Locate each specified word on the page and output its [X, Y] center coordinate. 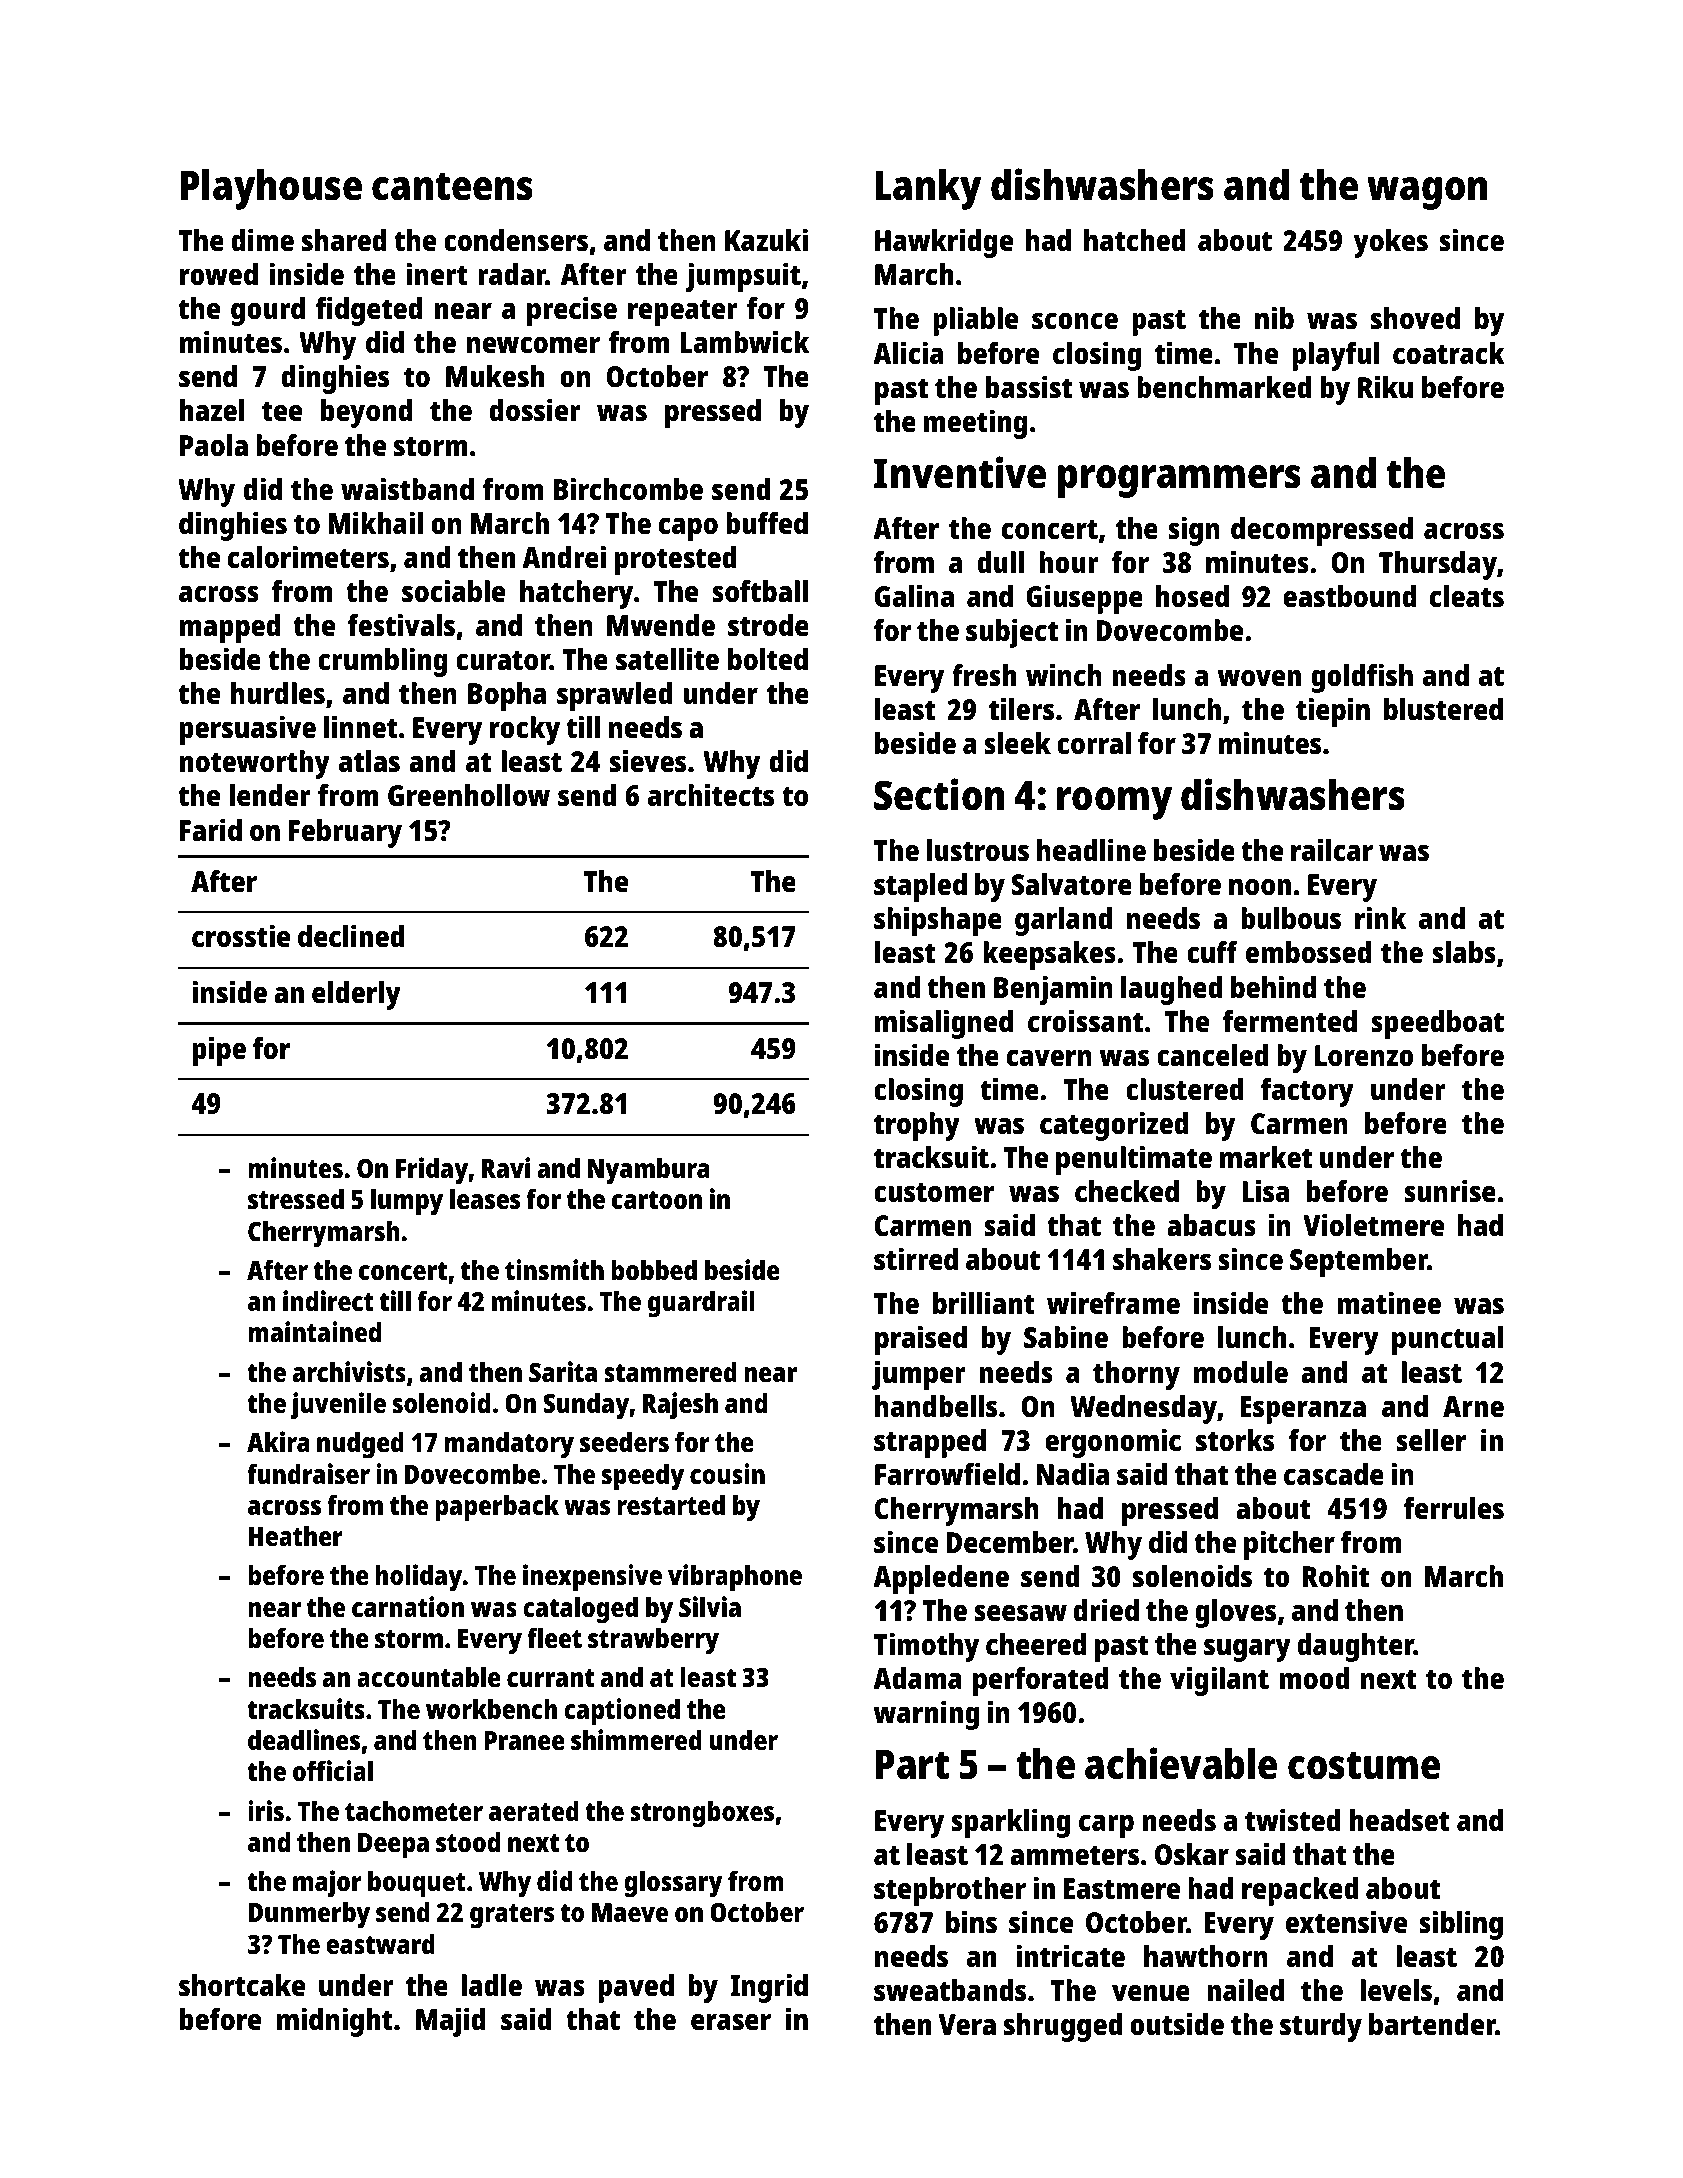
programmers [1179, 481]
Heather [296, 1536]
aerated [534, 1811]
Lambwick [745, 342]
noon [1260, 887]
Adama [917, 1678]
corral [1094, 743]
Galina [914, 596]
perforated [1041, 1681]
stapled [920, 887]
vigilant [1219, 1681]
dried [1106, 1610]
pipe [219, 1051]
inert [437, 274]
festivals [401, 625]
